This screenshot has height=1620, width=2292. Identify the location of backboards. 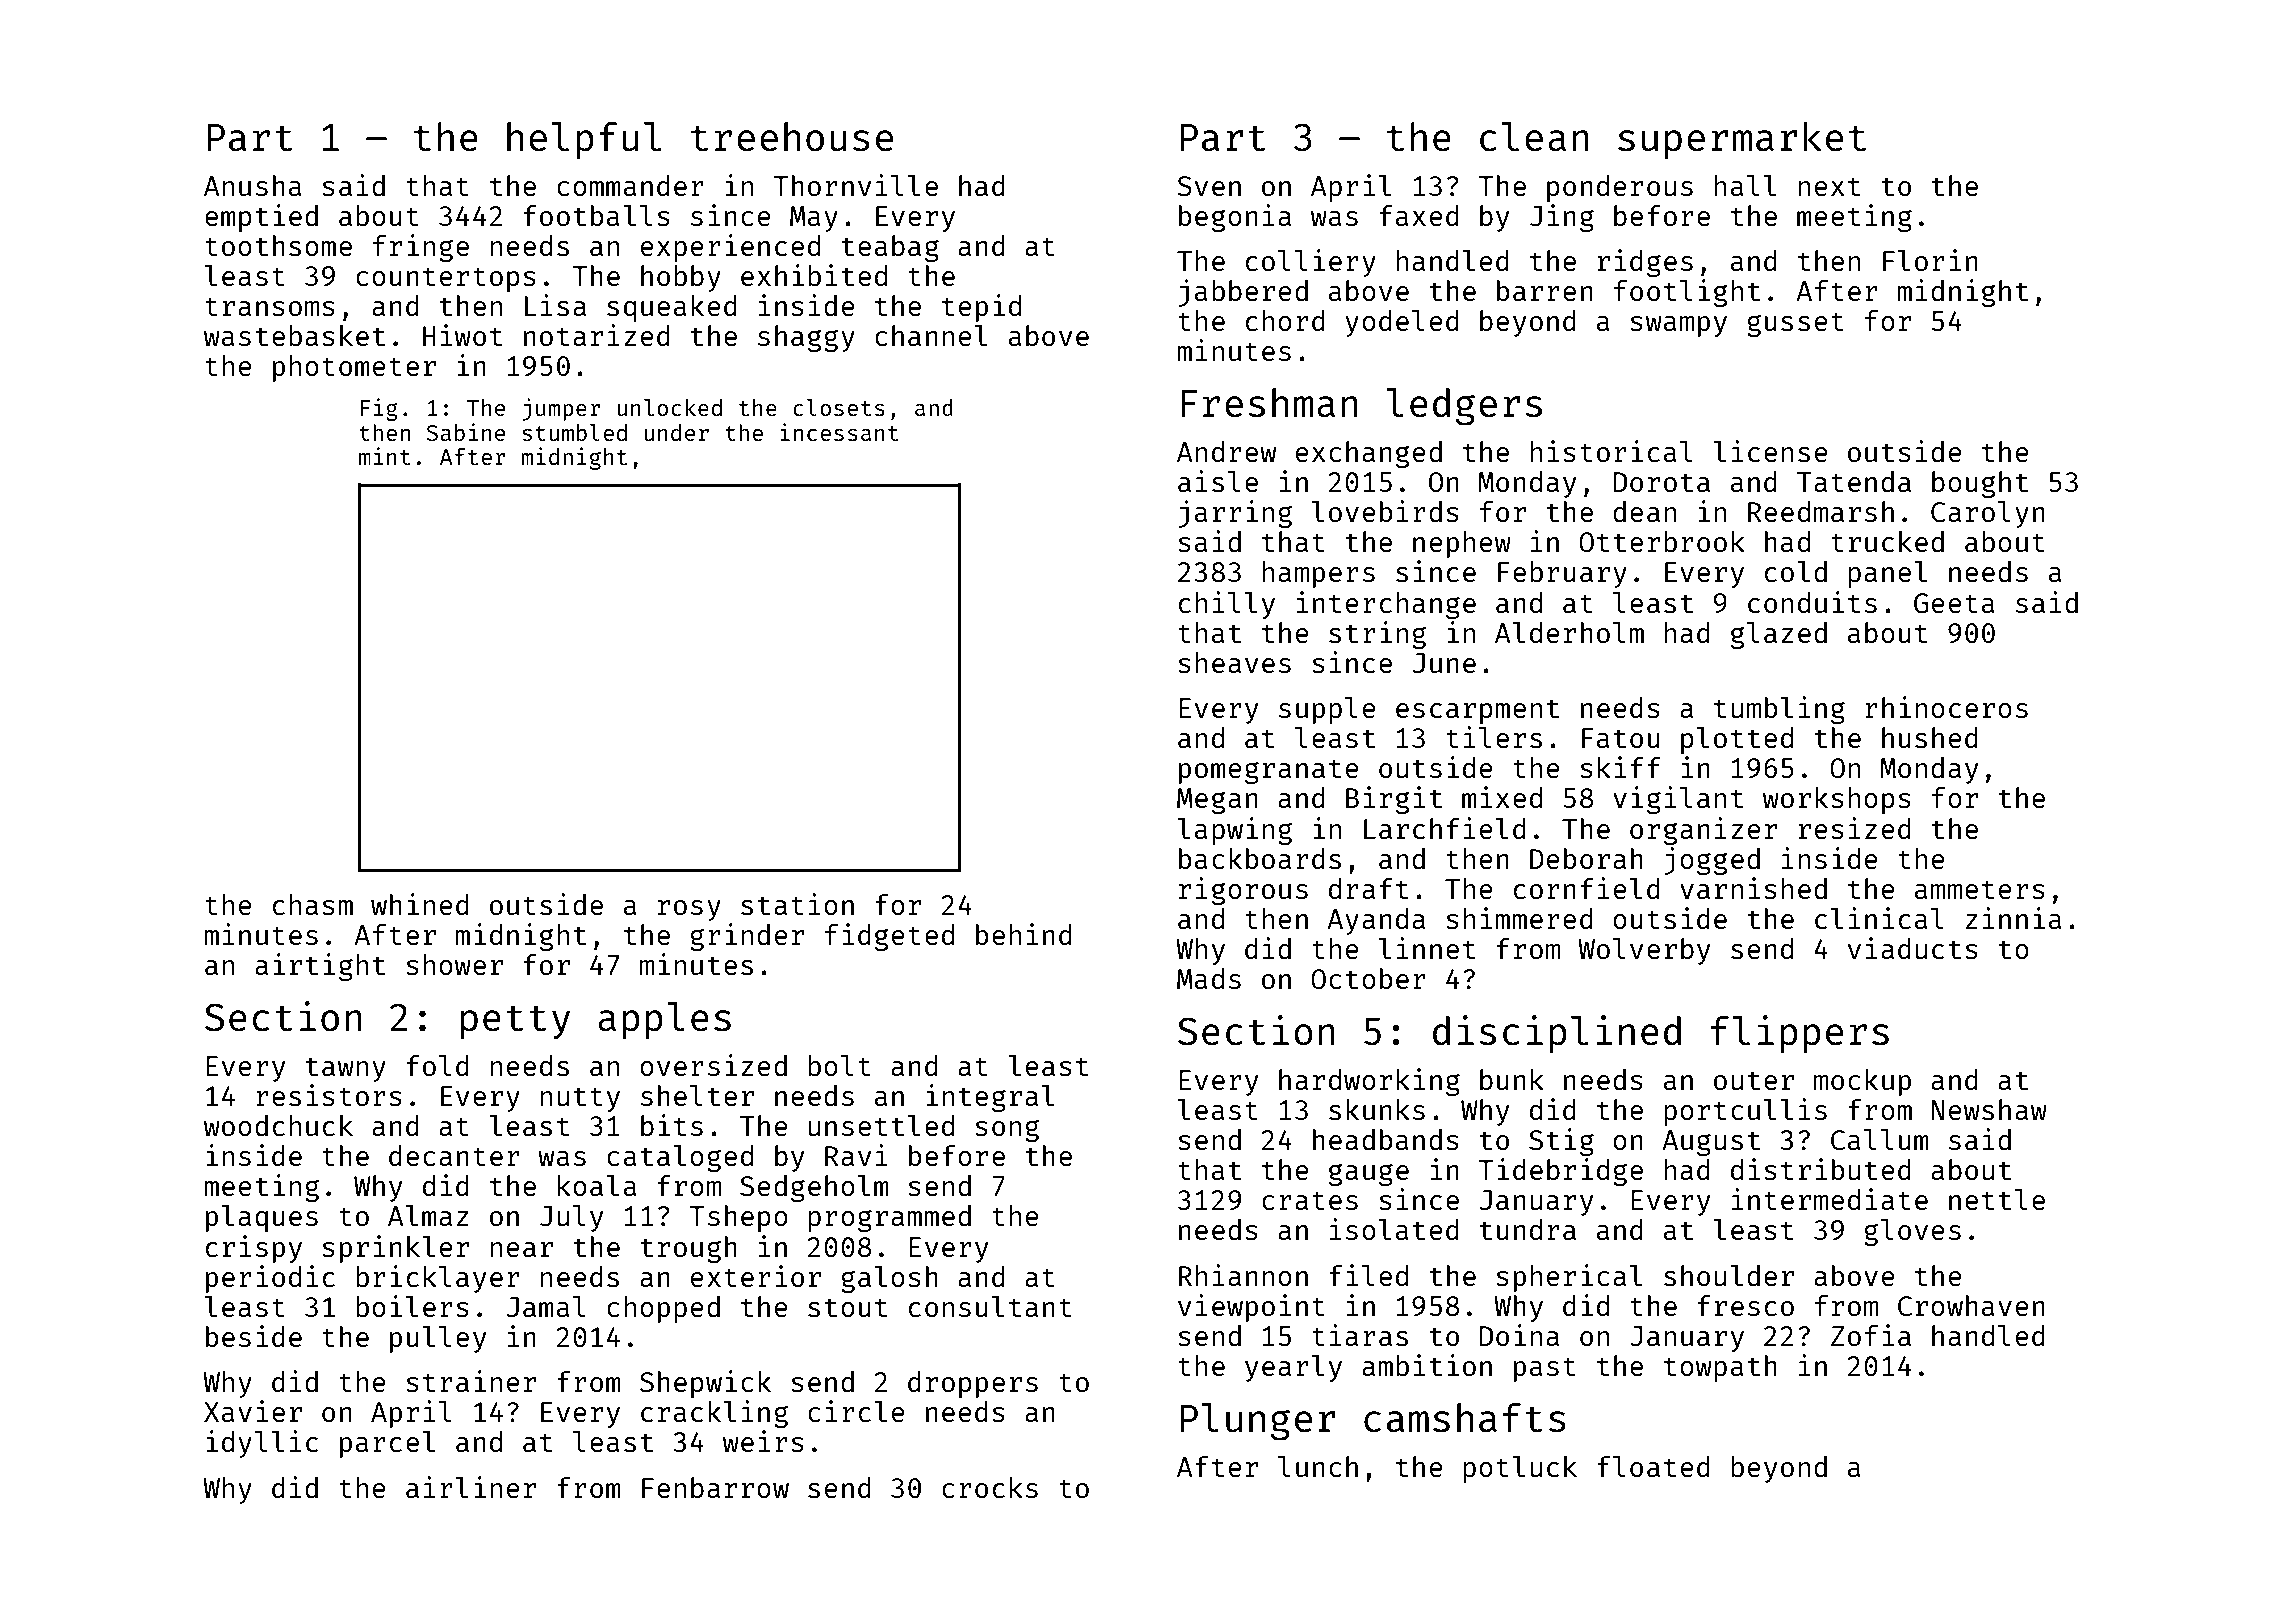
(1260, 858).
